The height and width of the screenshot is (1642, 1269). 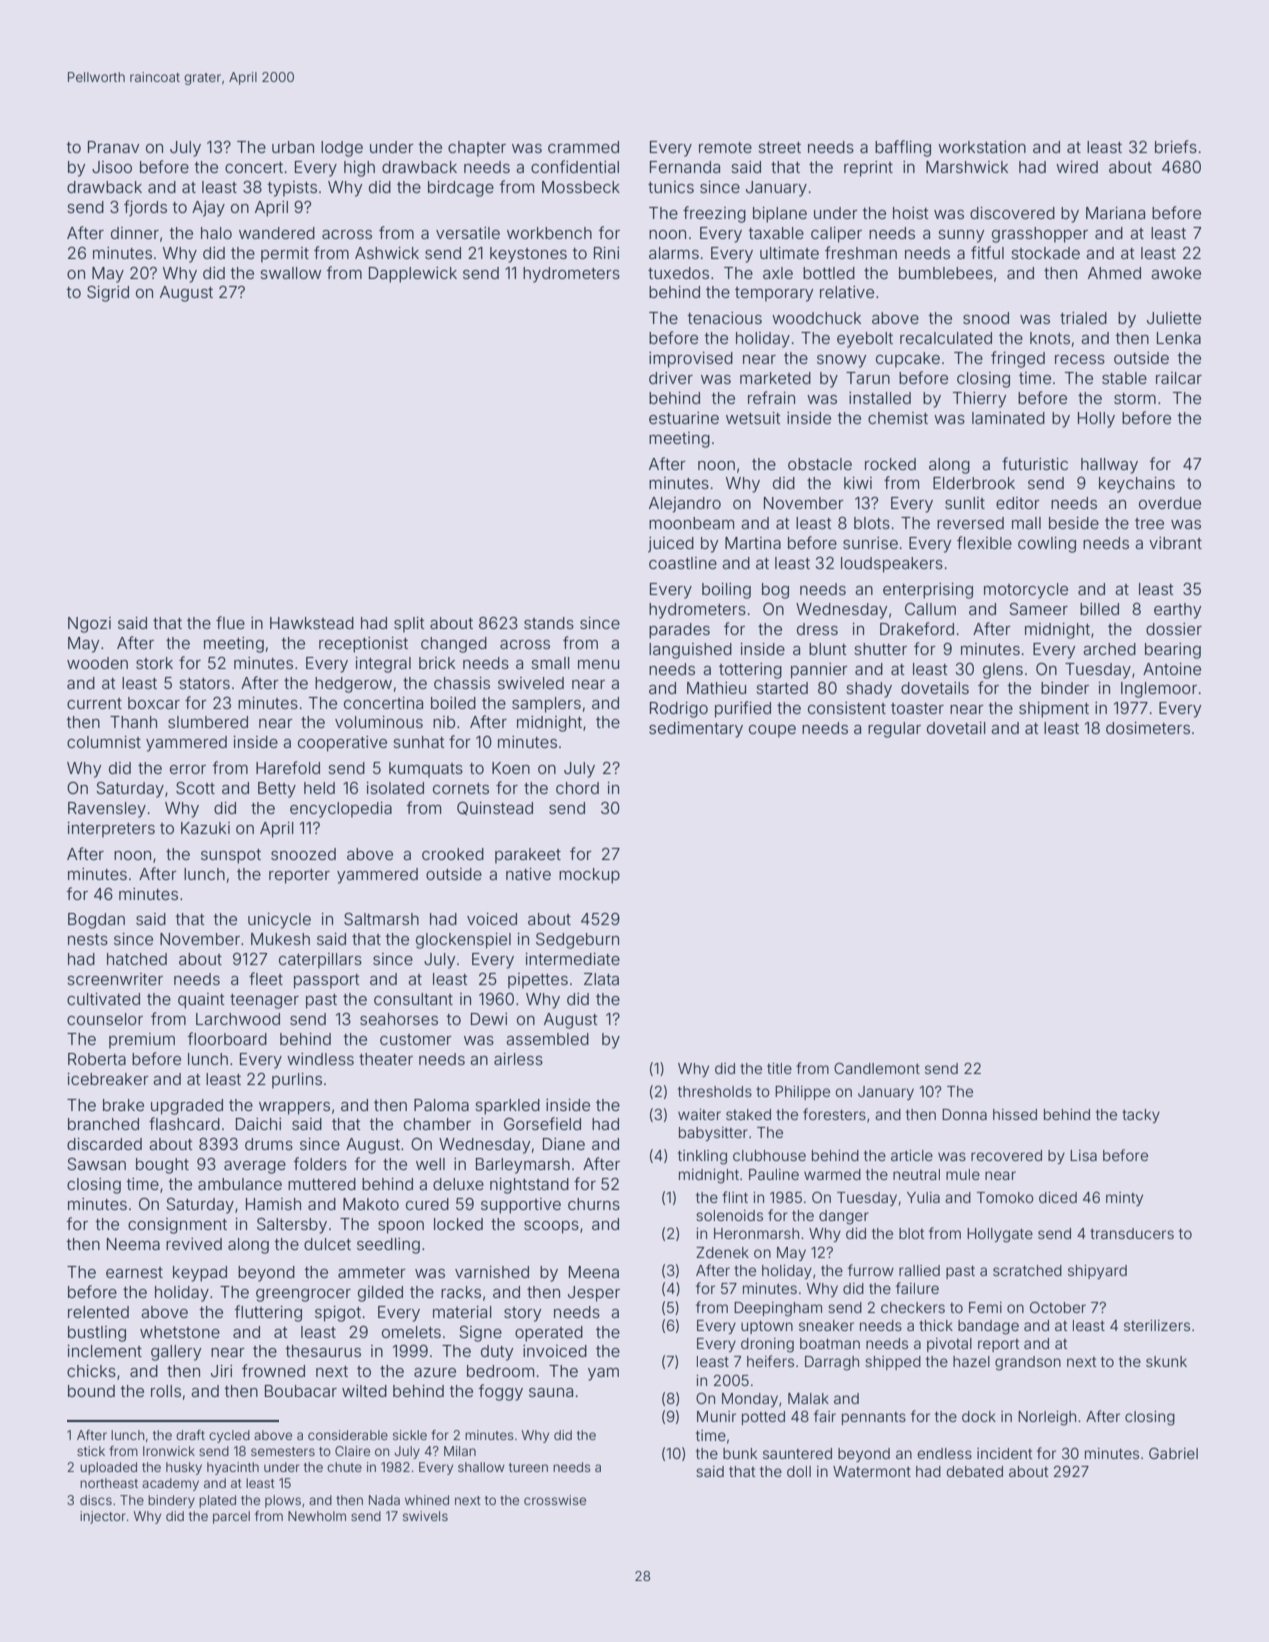 I want to click on arched, so click(x=1109, y=649).
